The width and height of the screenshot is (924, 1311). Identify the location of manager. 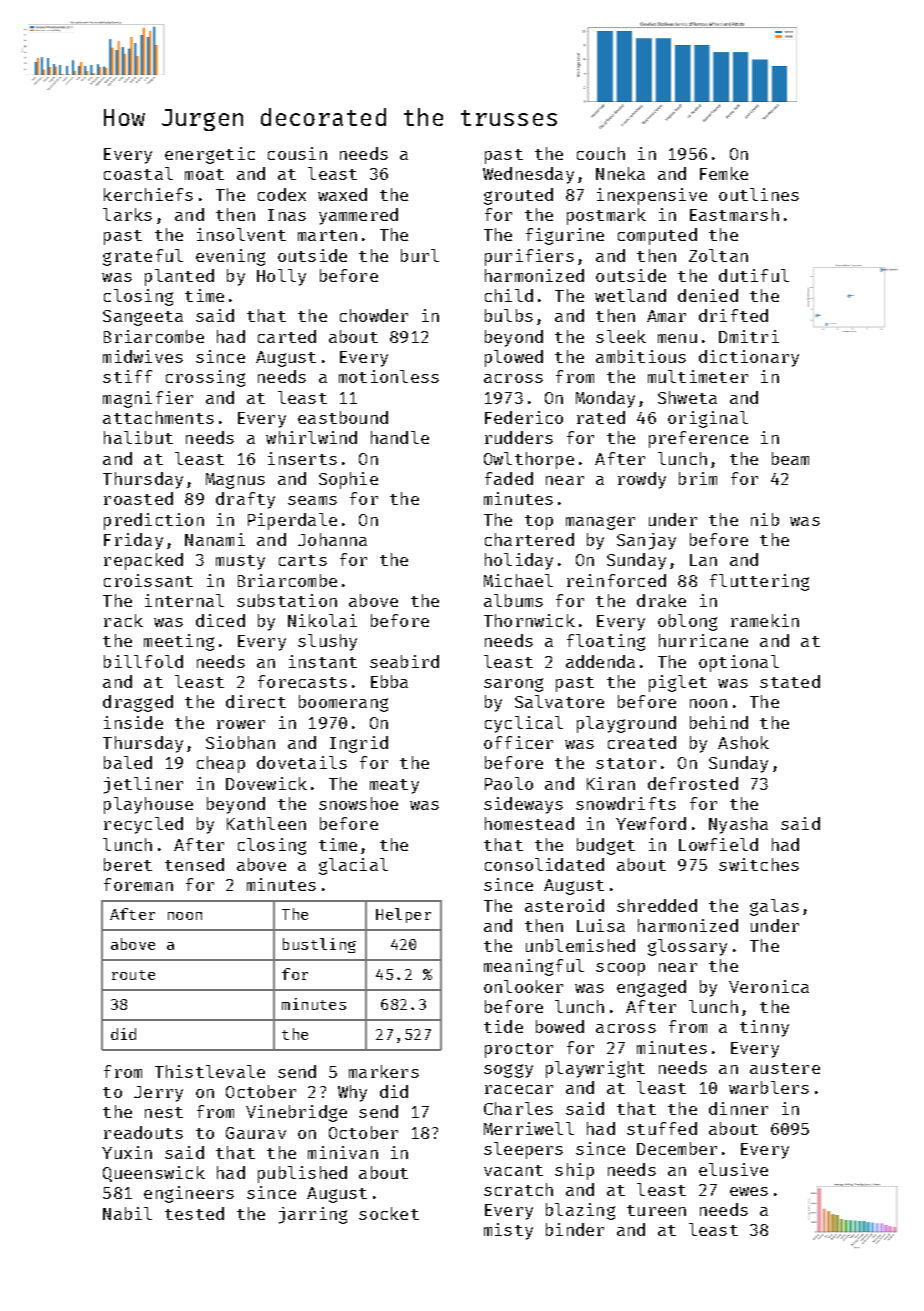
(600, 523).
